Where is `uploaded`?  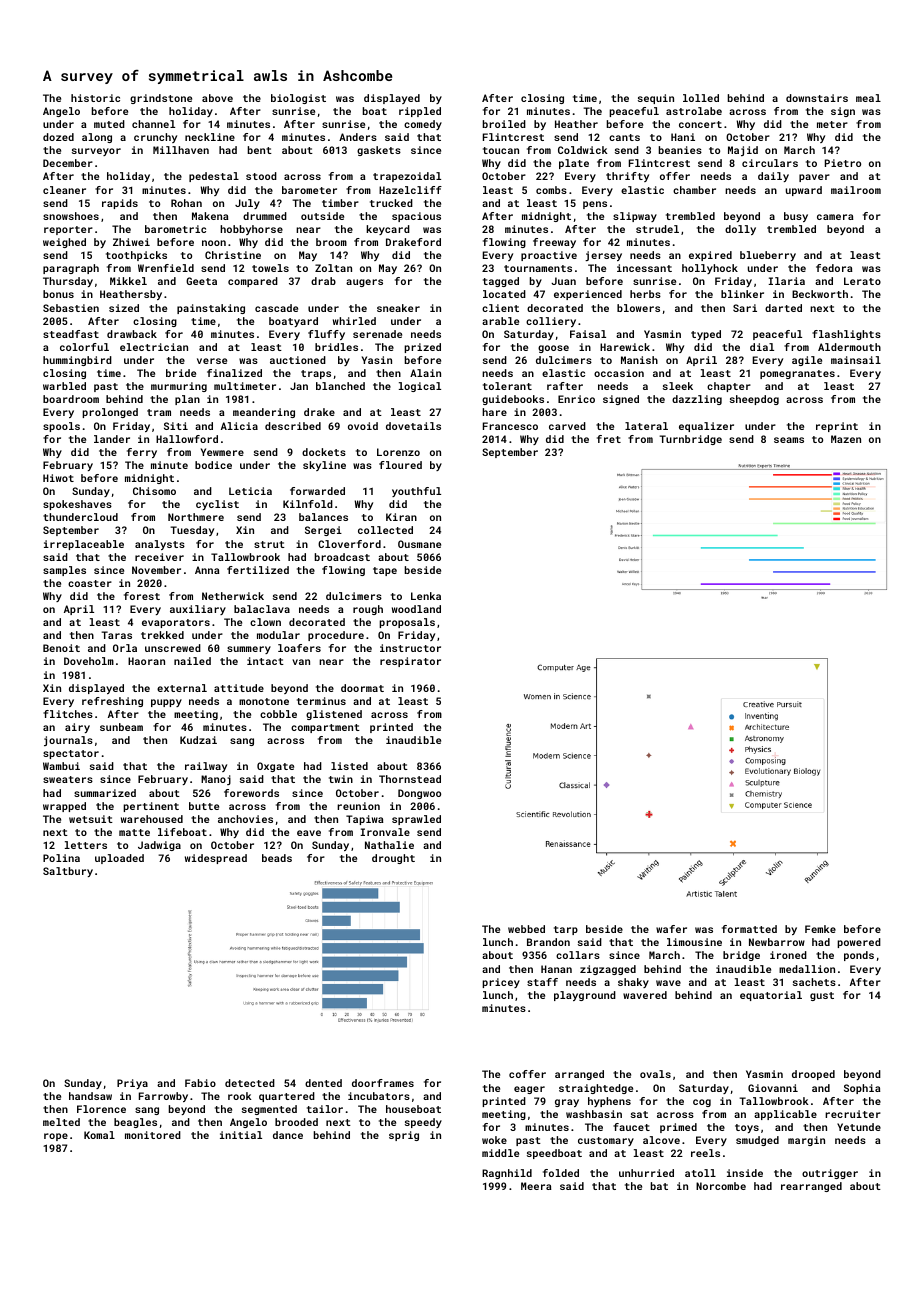
uploaded is located at coordinates (119, 859).
